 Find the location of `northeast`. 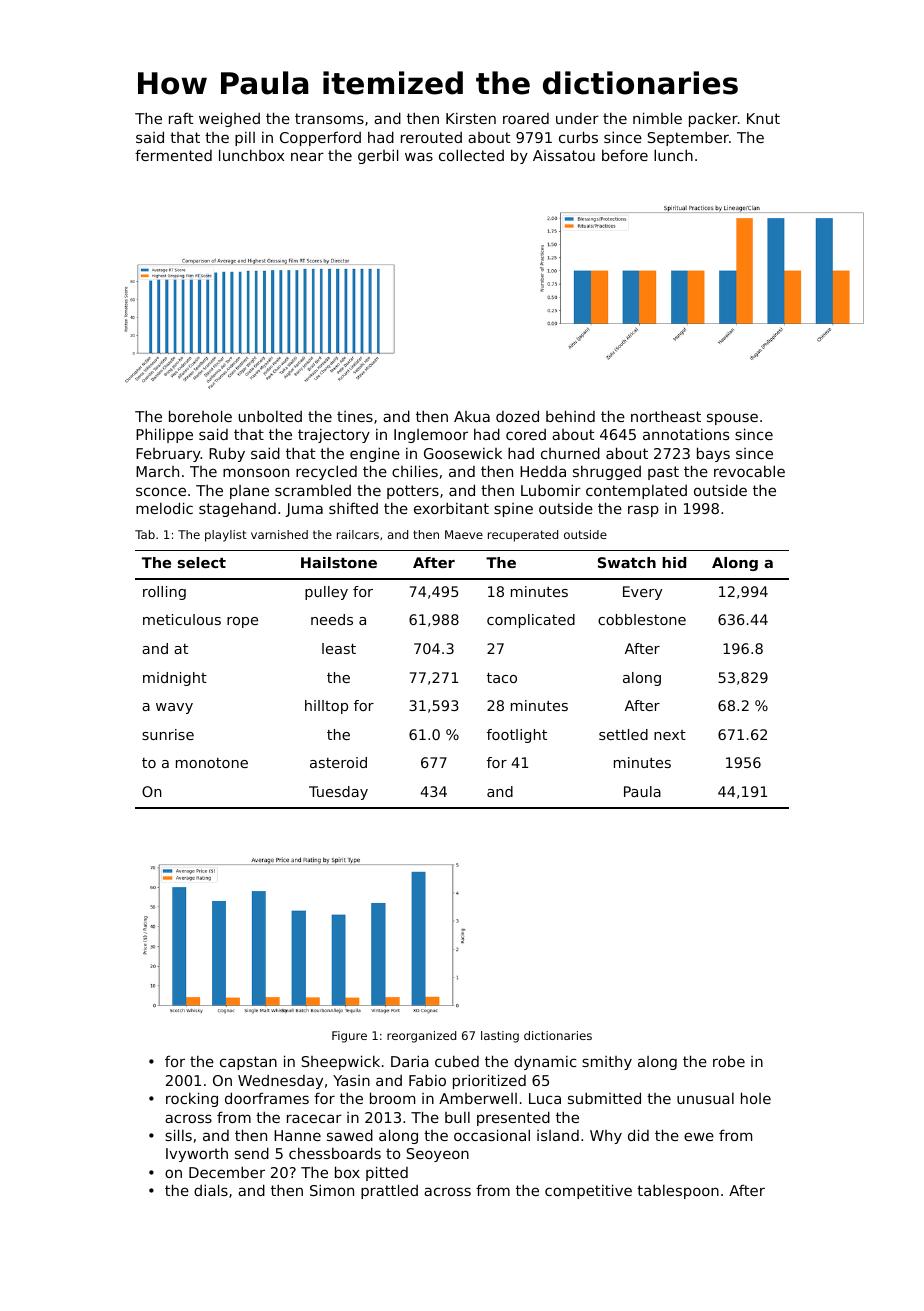

northeast is located at coordinates (666, 416).
